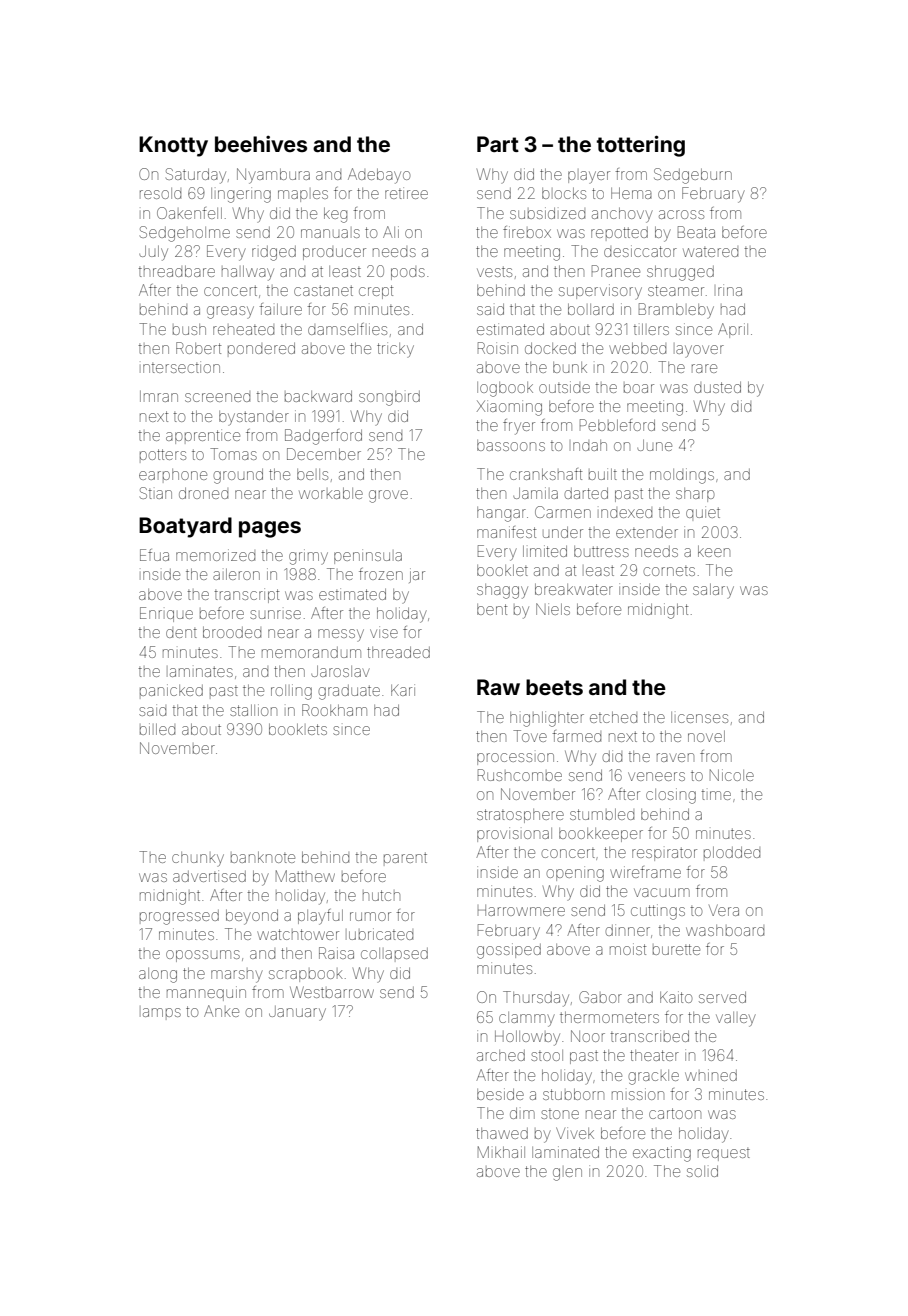 The height and width of the page is (1316, 908). What do you see at coordinates (379, 176) in the page?
I see `Adebayo` at bounding box center [379, 176].
